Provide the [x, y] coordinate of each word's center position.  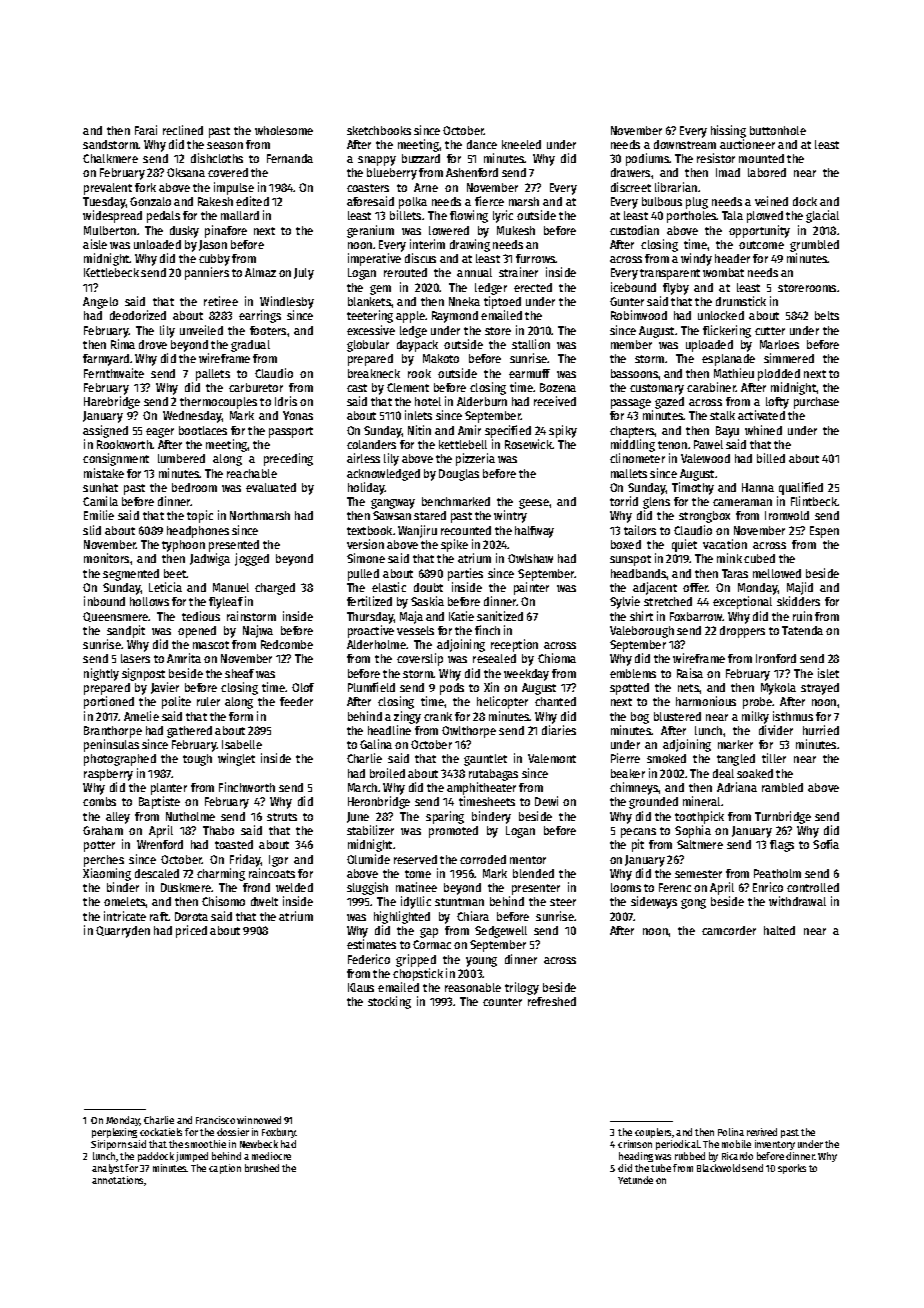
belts [827, 315]
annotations [117, 1180]
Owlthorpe [469, 732]
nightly [101, 674]
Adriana [737, 787]
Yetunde [635, 1180]
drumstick [741, 301]
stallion [531, 344]
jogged [252, 559]
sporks [792, 1169]
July [304, 274]
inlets [418, 415]
